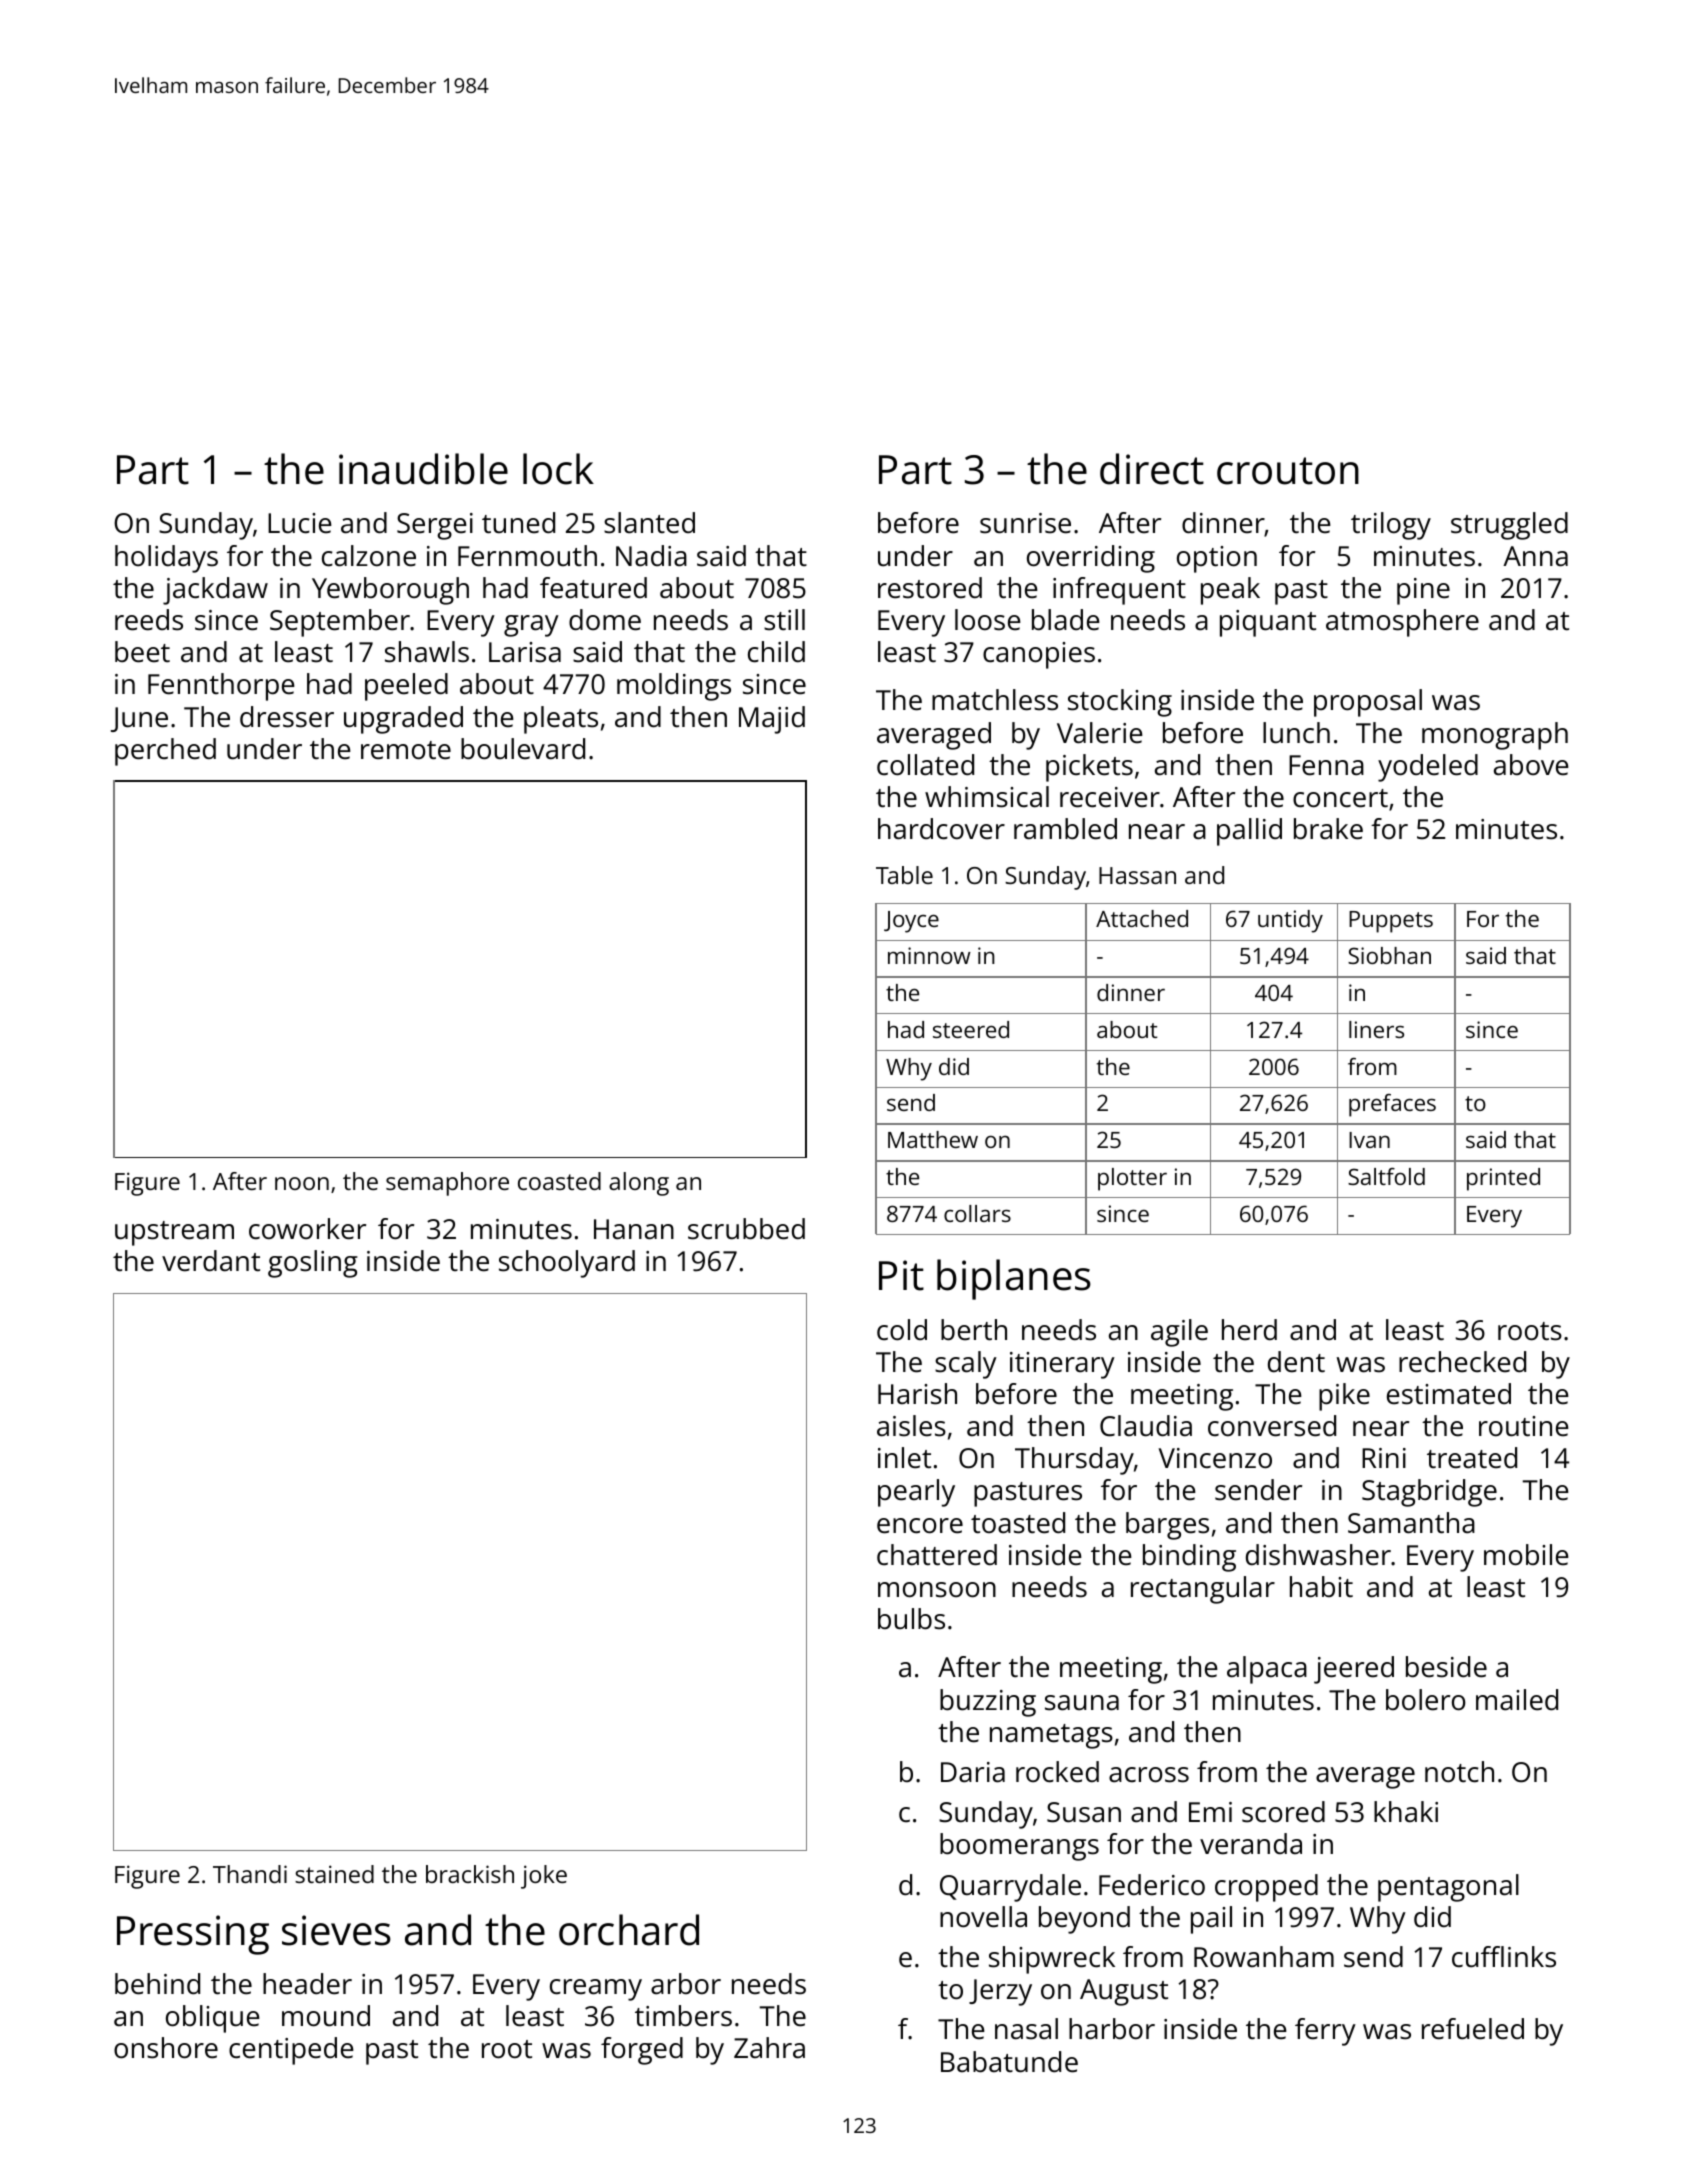  I want to click on joke, so click(544, 1877).
